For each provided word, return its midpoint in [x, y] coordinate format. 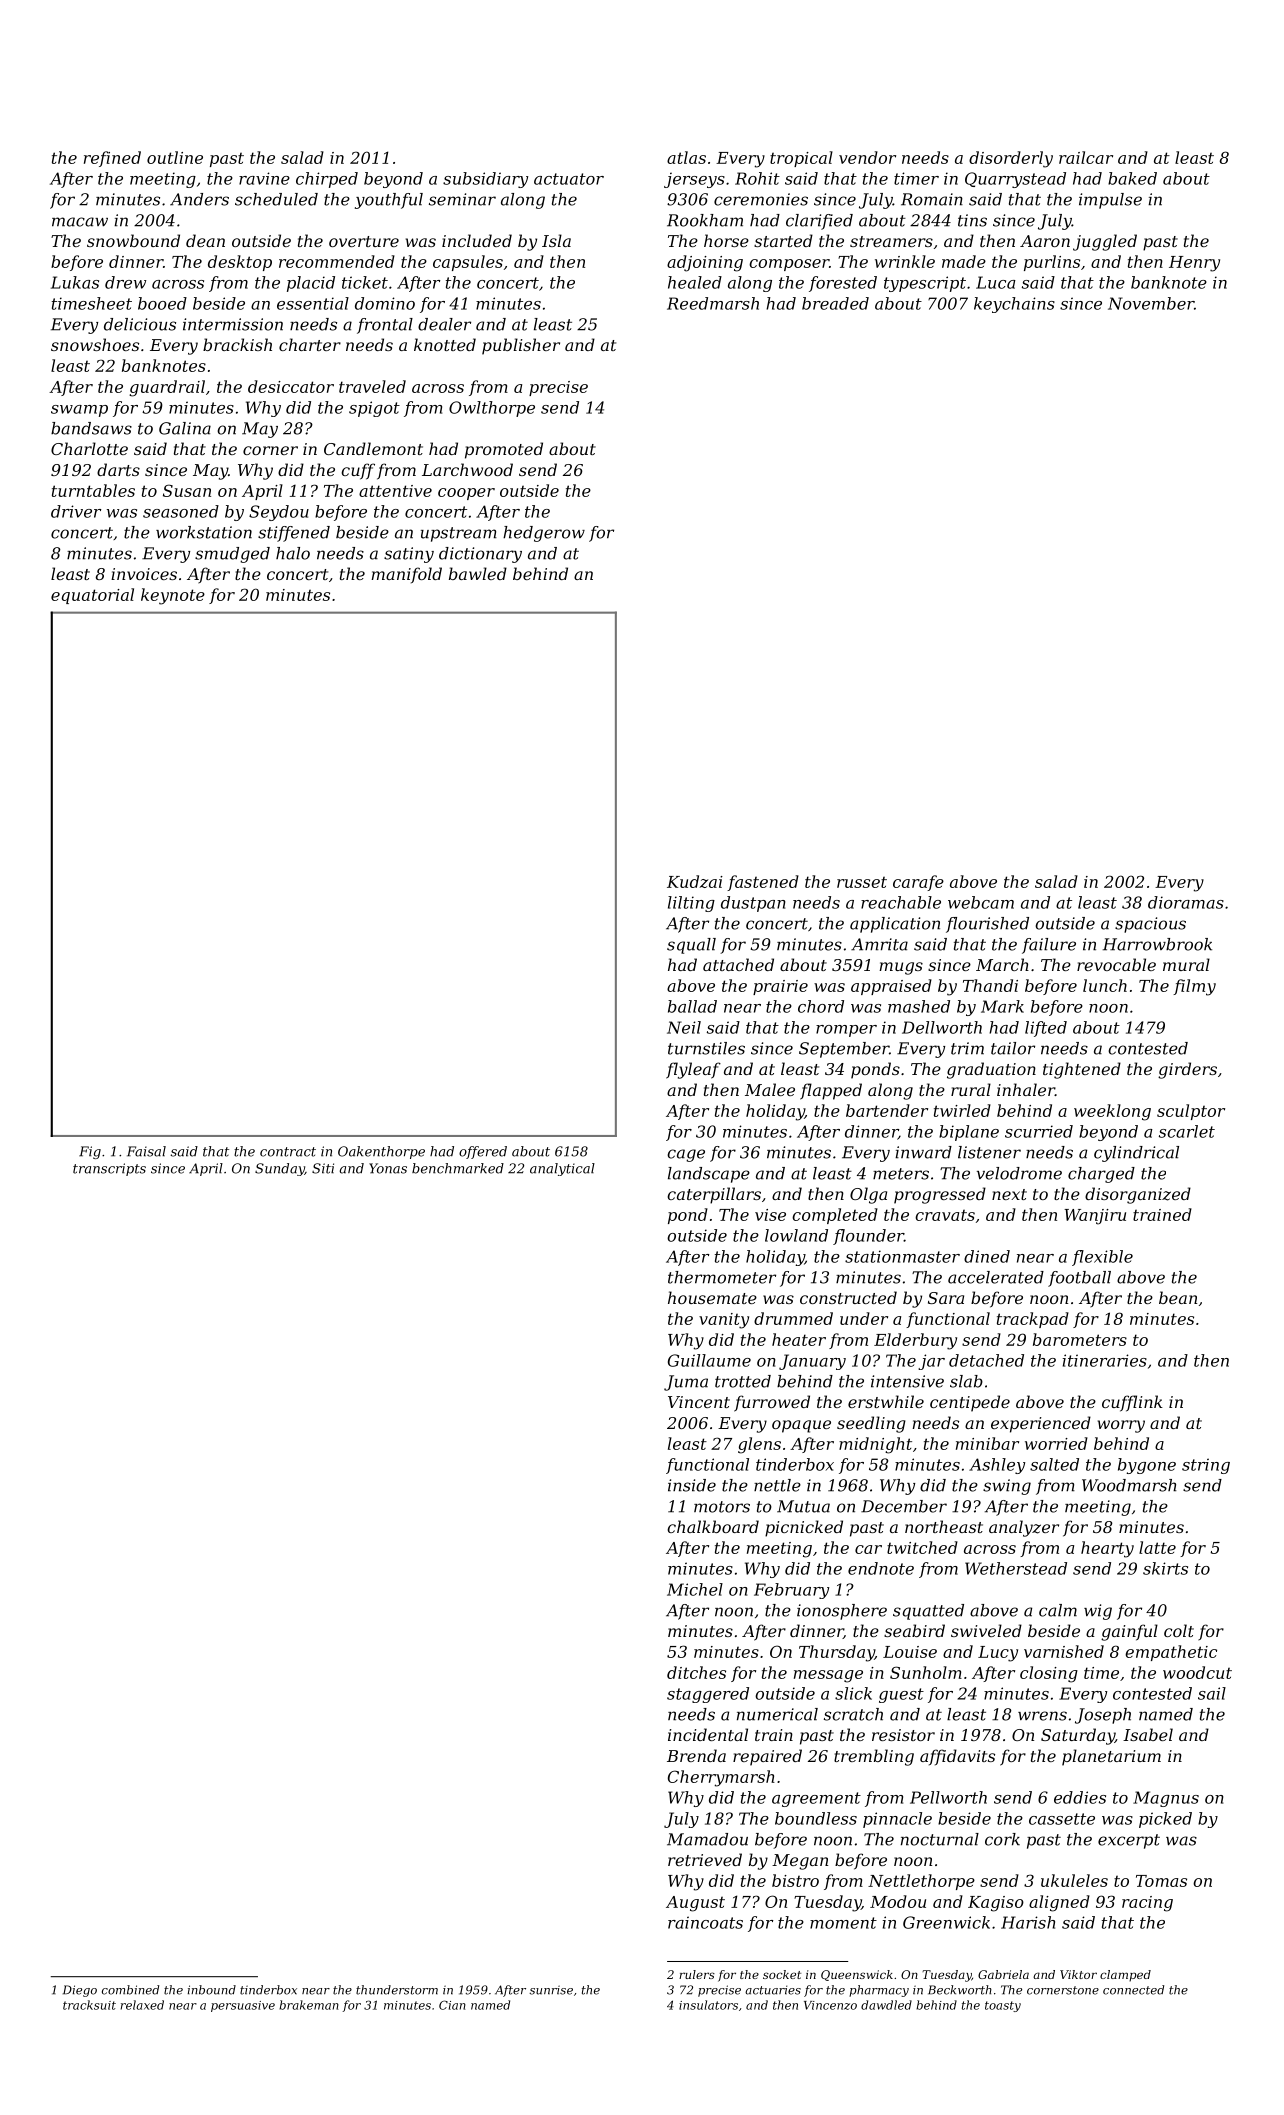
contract [288, 1152]
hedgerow [544, 534]
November [1151, 303]
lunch [1105, 985]
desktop [240, 263]
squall [691, 946]
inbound [212, 1990]
